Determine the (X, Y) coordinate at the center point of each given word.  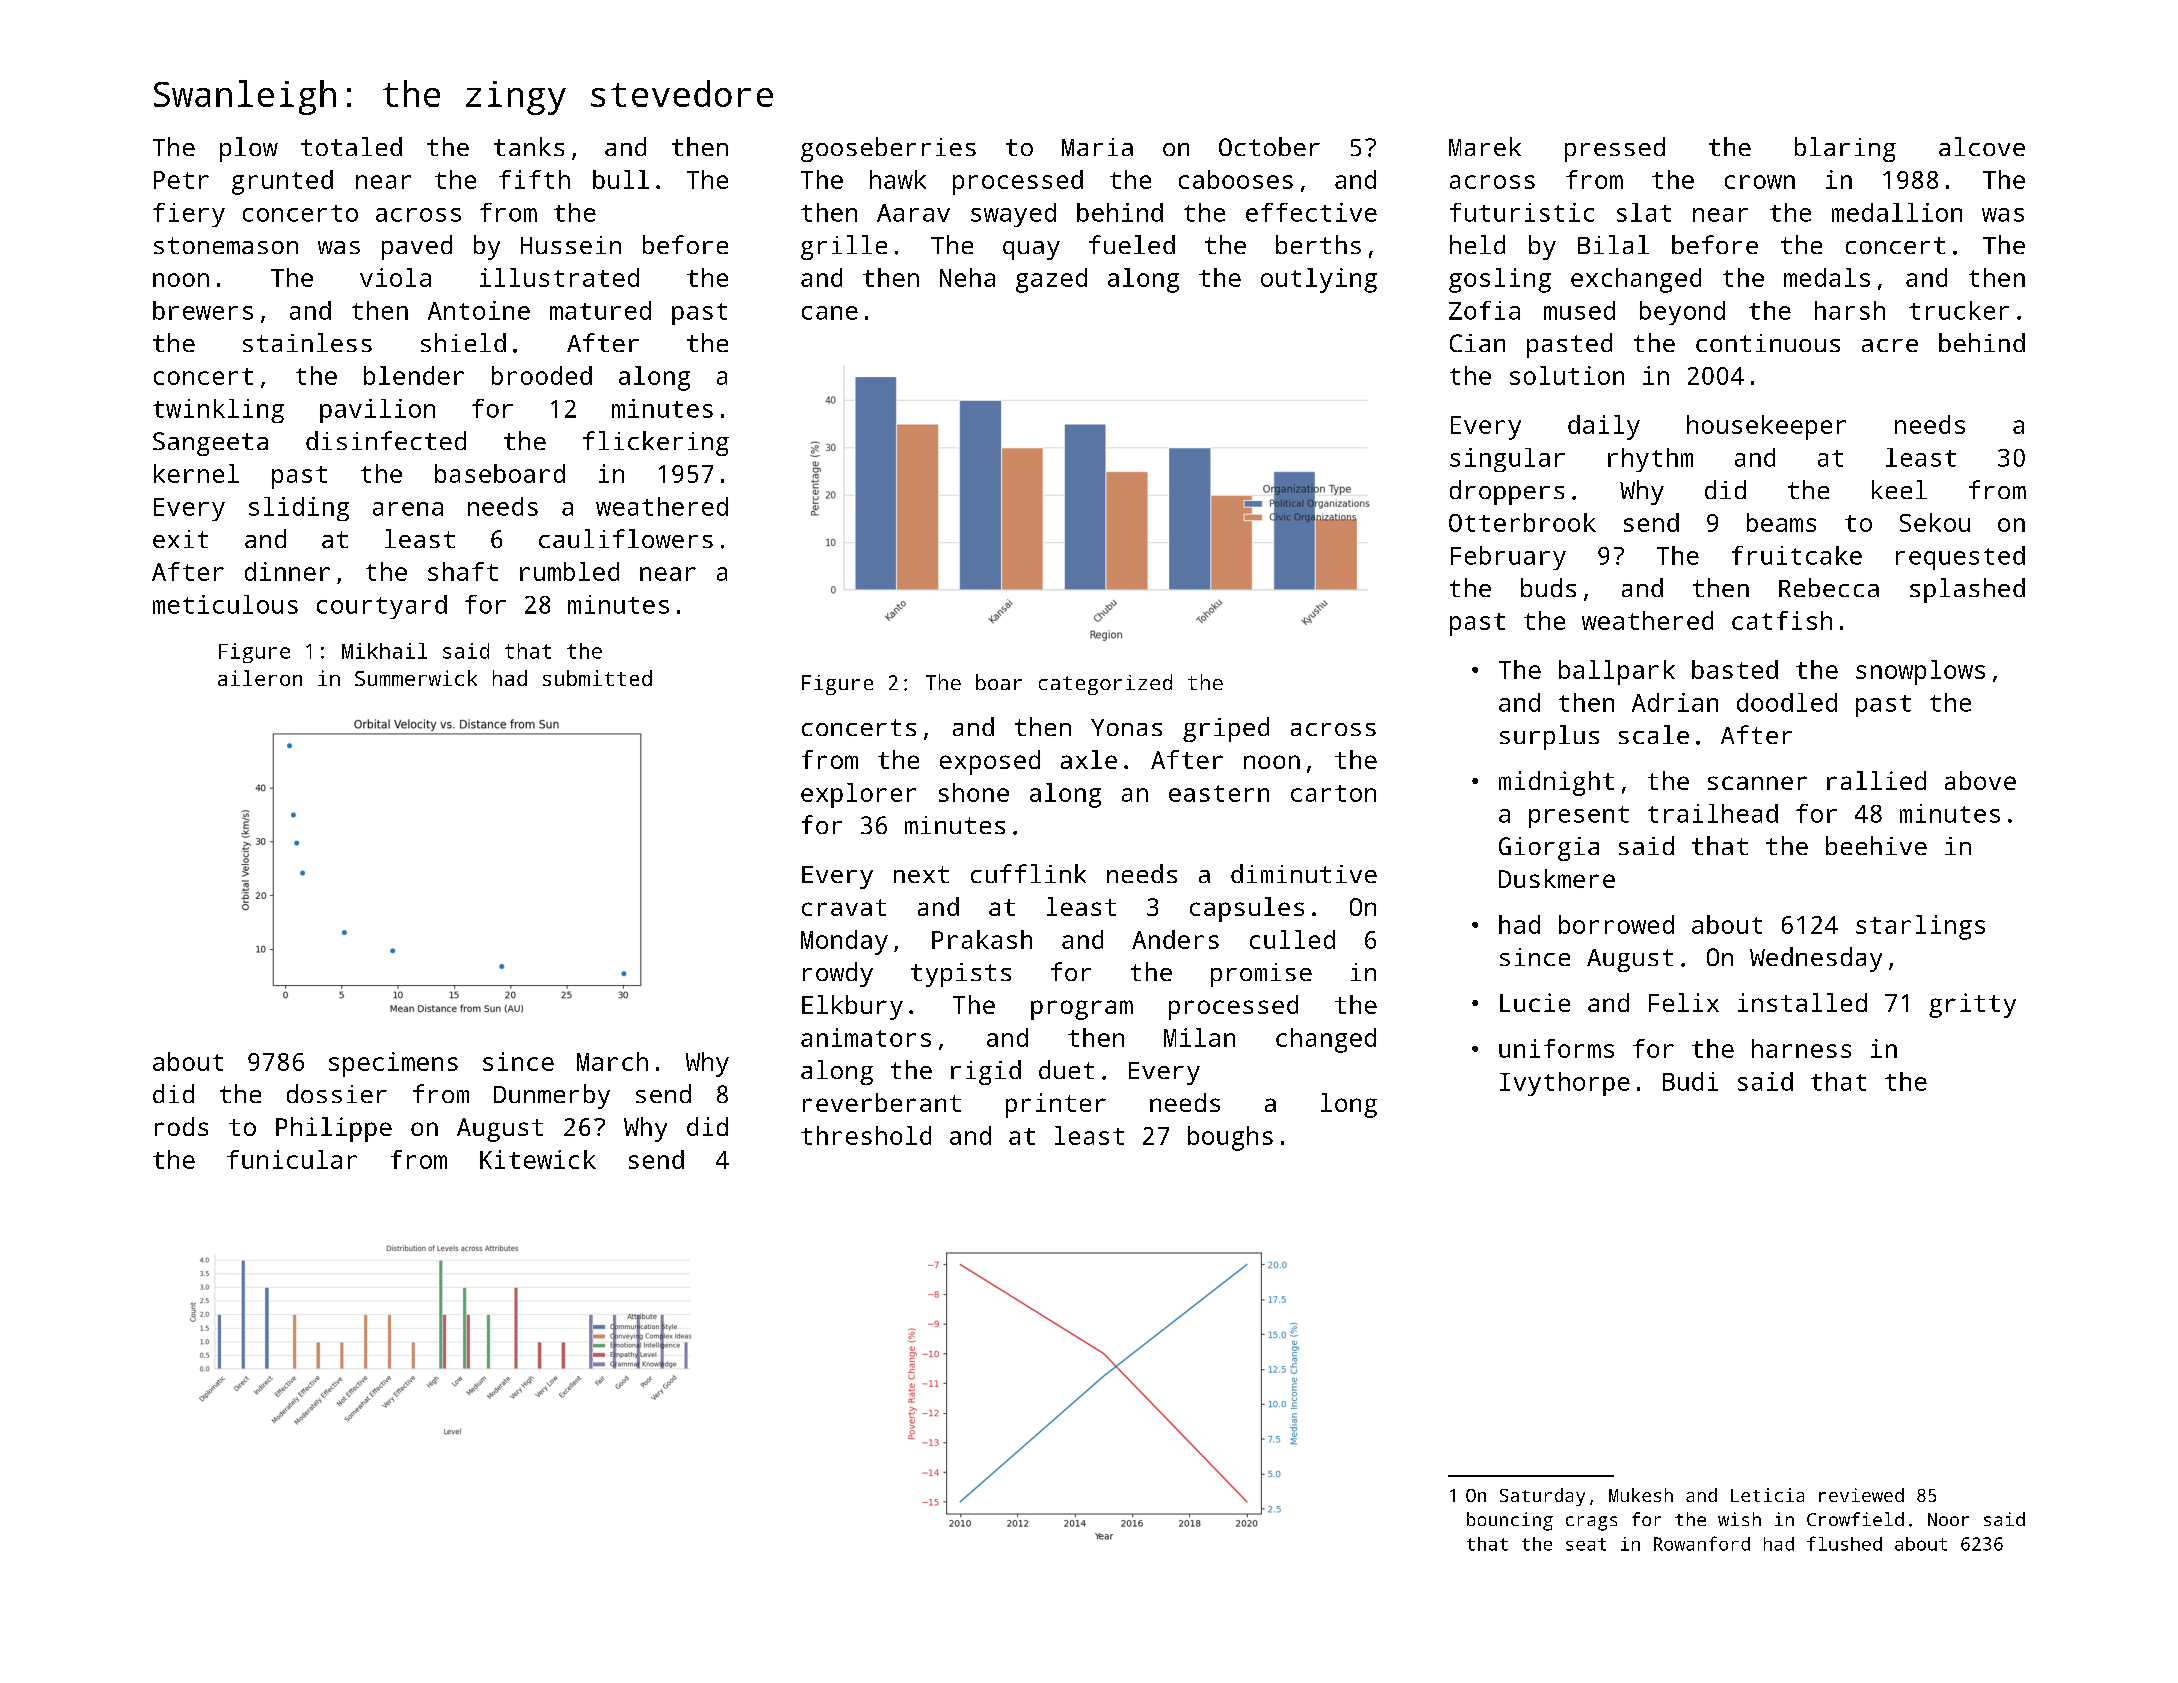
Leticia (1767, 1495)
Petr (181, 180)
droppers (1507, 492)
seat (1586, 1544)
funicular (292, 1159)
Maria (1097, 147)
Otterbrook (1522, 522)
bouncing (1510, 1521)
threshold (866, 1135)
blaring (1845, 149)
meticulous (225, 604)
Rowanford (1702, 1543)
